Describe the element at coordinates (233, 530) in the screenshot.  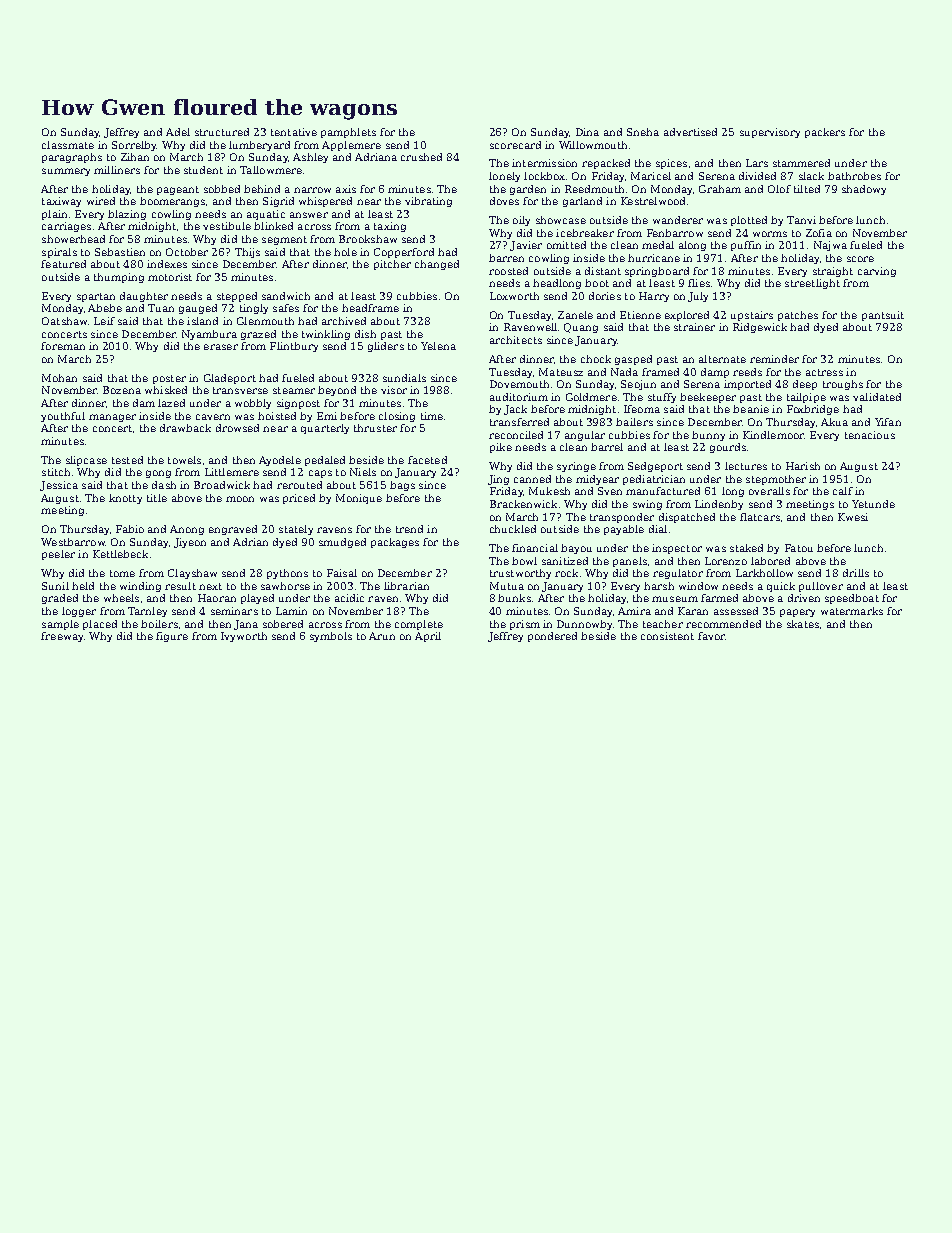
I see `engraved` at that location.
